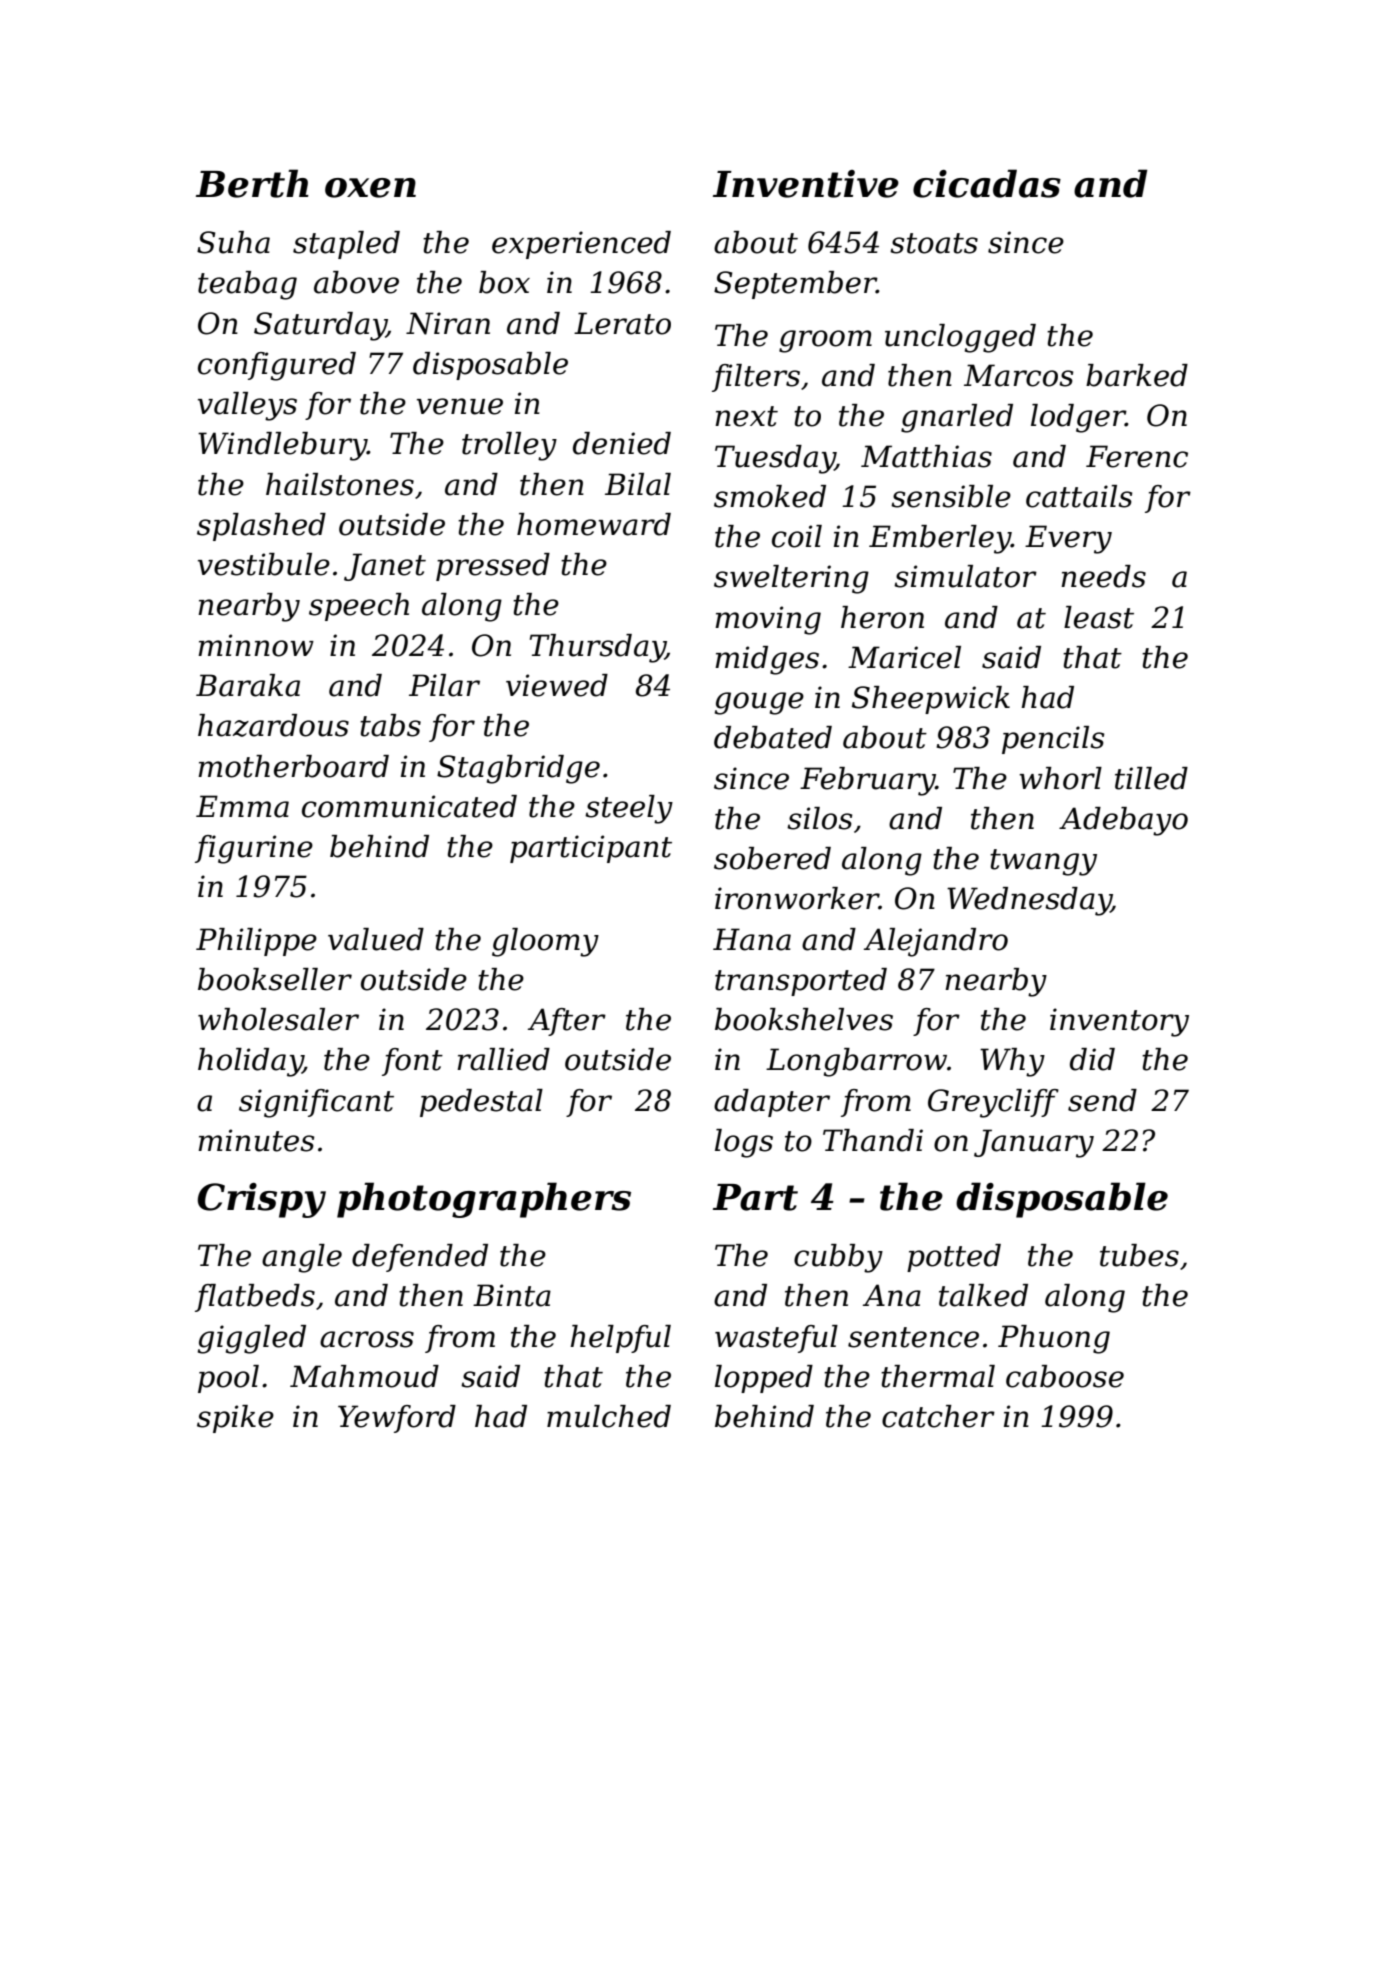 Image resolution: width=1386 pixels, height=1969 pixels. Describe the element at coordinates (791, 579) in the screenshot. I see `sweltering` at that location.
